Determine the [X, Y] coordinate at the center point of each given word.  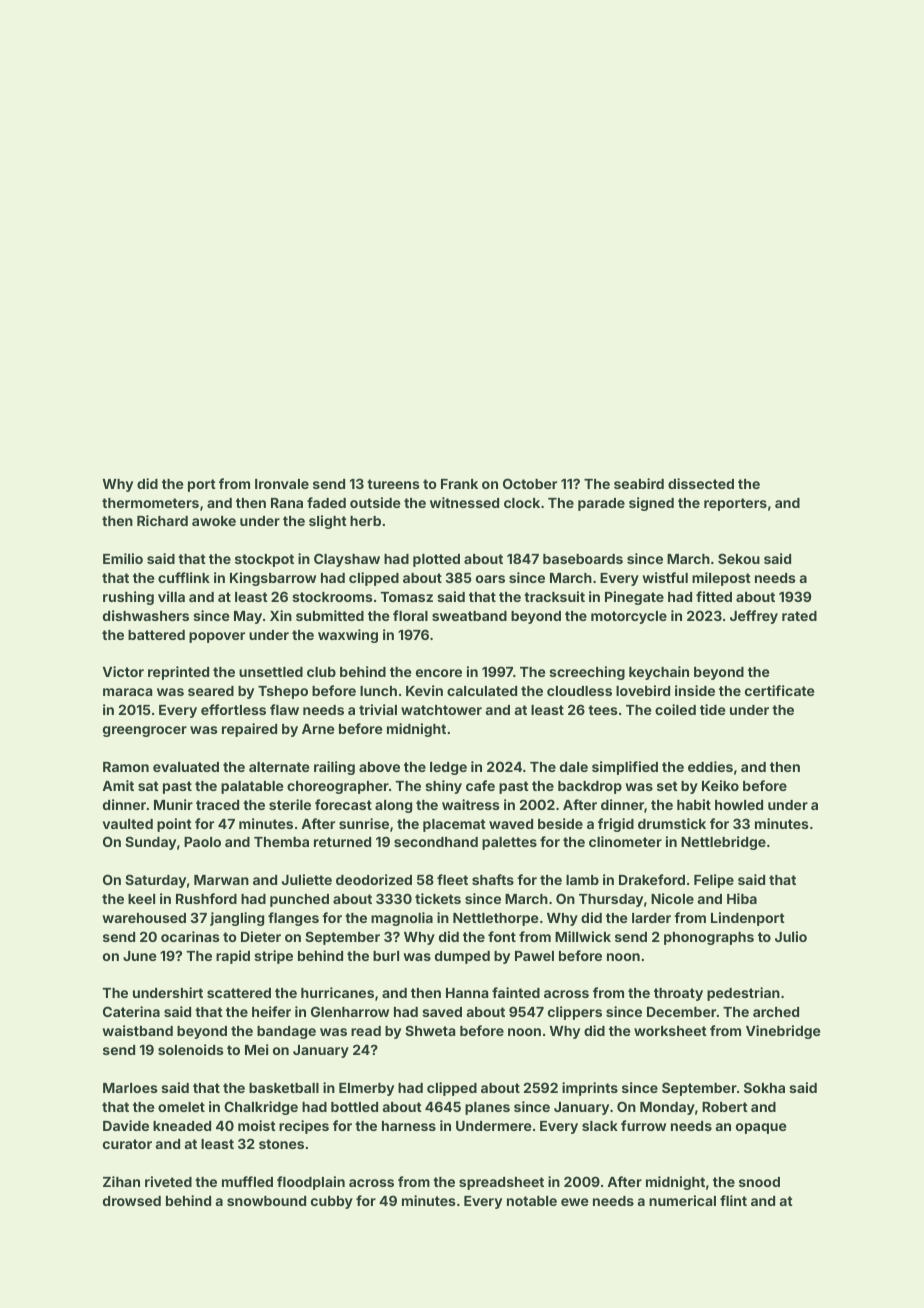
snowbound [266, 1201]
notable [532, 1201]
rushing [128, 598]
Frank [459, 484]
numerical [682, 1200]
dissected [701, 483]
